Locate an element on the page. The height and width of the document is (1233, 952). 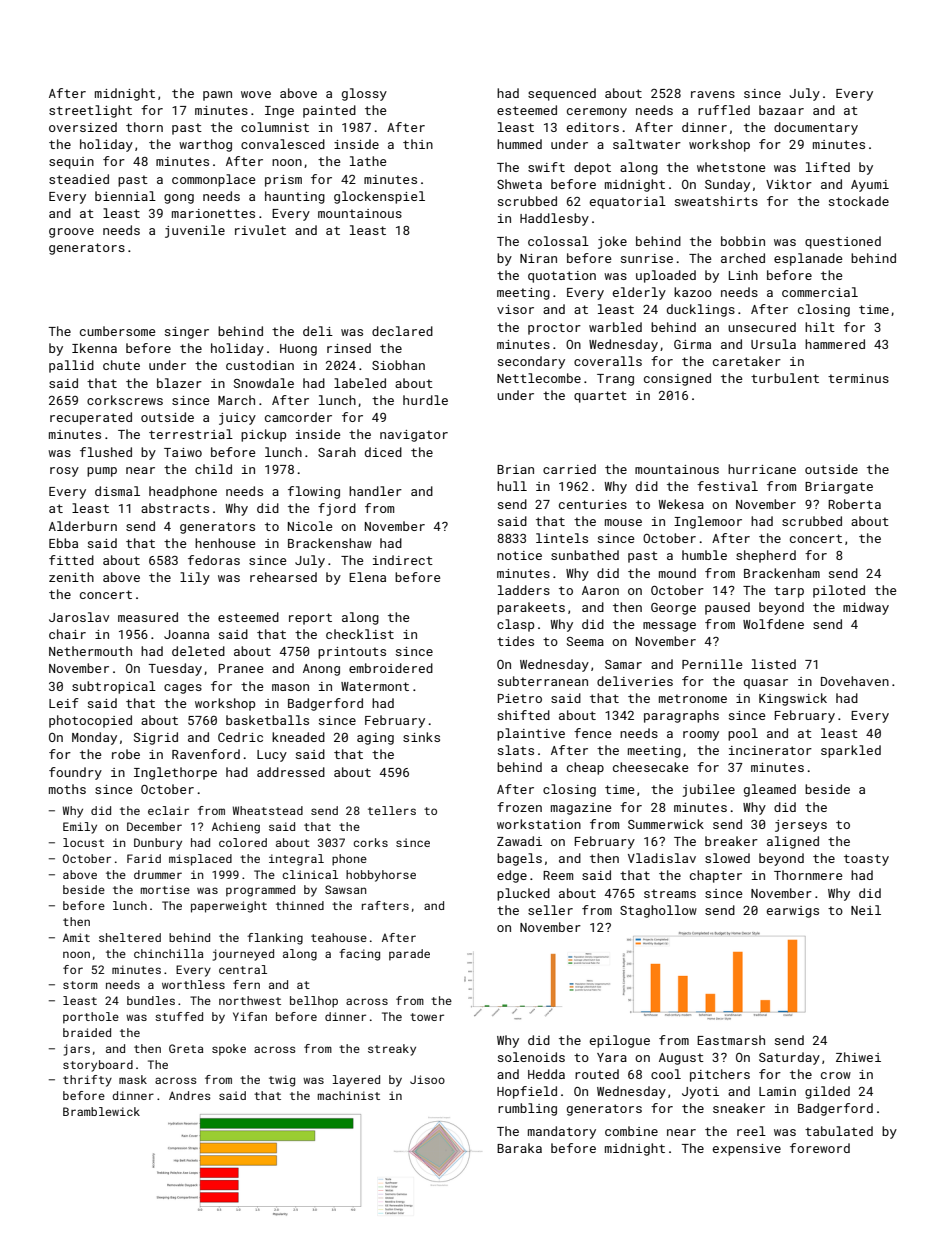
warthog is located at coordinates (205, 145).
